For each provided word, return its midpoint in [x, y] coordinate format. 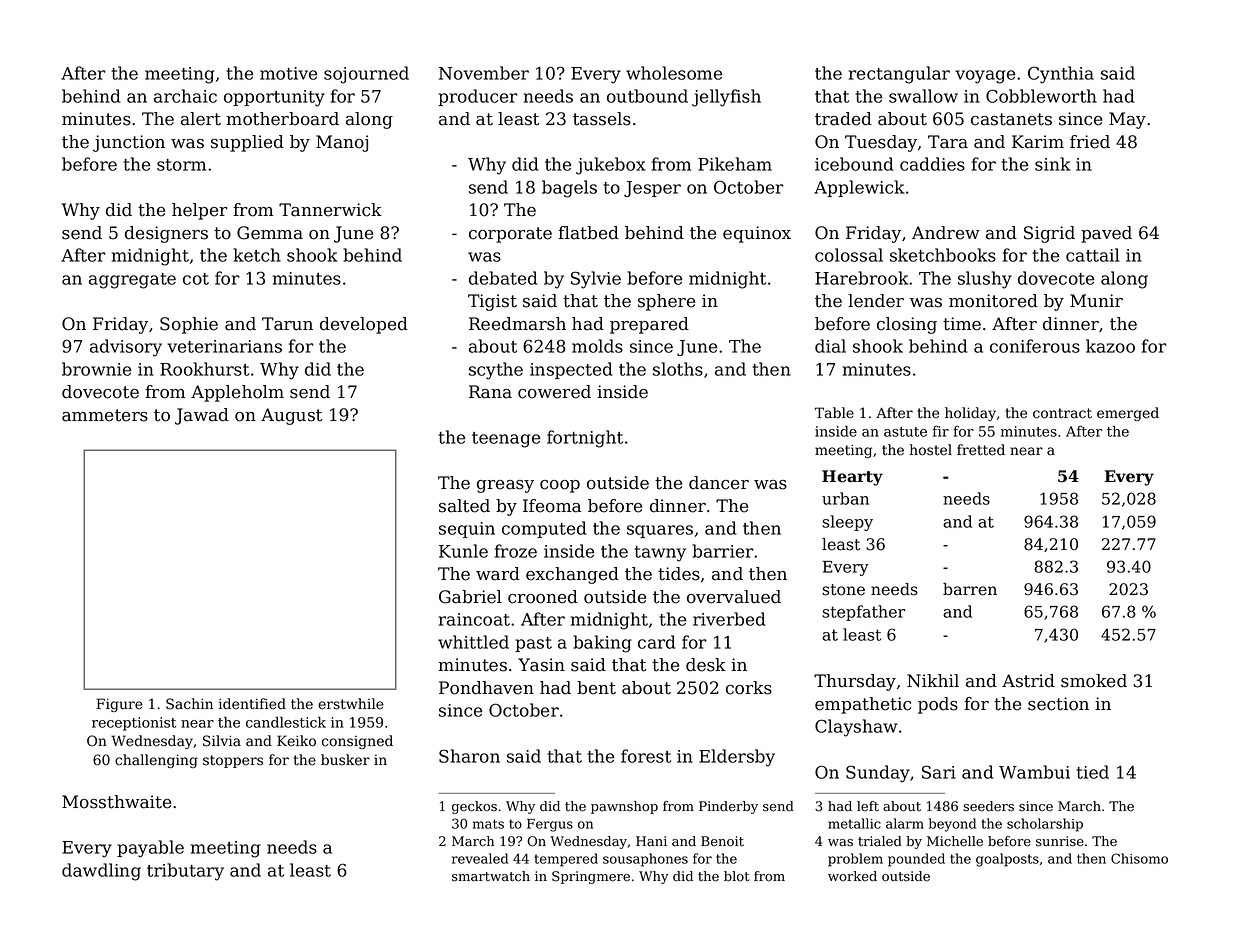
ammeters [105, 415]
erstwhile [351, 704]
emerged [1128, 414]
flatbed [588, 233]
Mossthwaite [116, 802]
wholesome [674, 73]
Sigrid [1049, 234]
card [657, 642]
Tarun [287, 324]
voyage [985, 77]
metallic [854, 823]
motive [289, 73]
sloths [678, 369]
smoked [1094, 681]
